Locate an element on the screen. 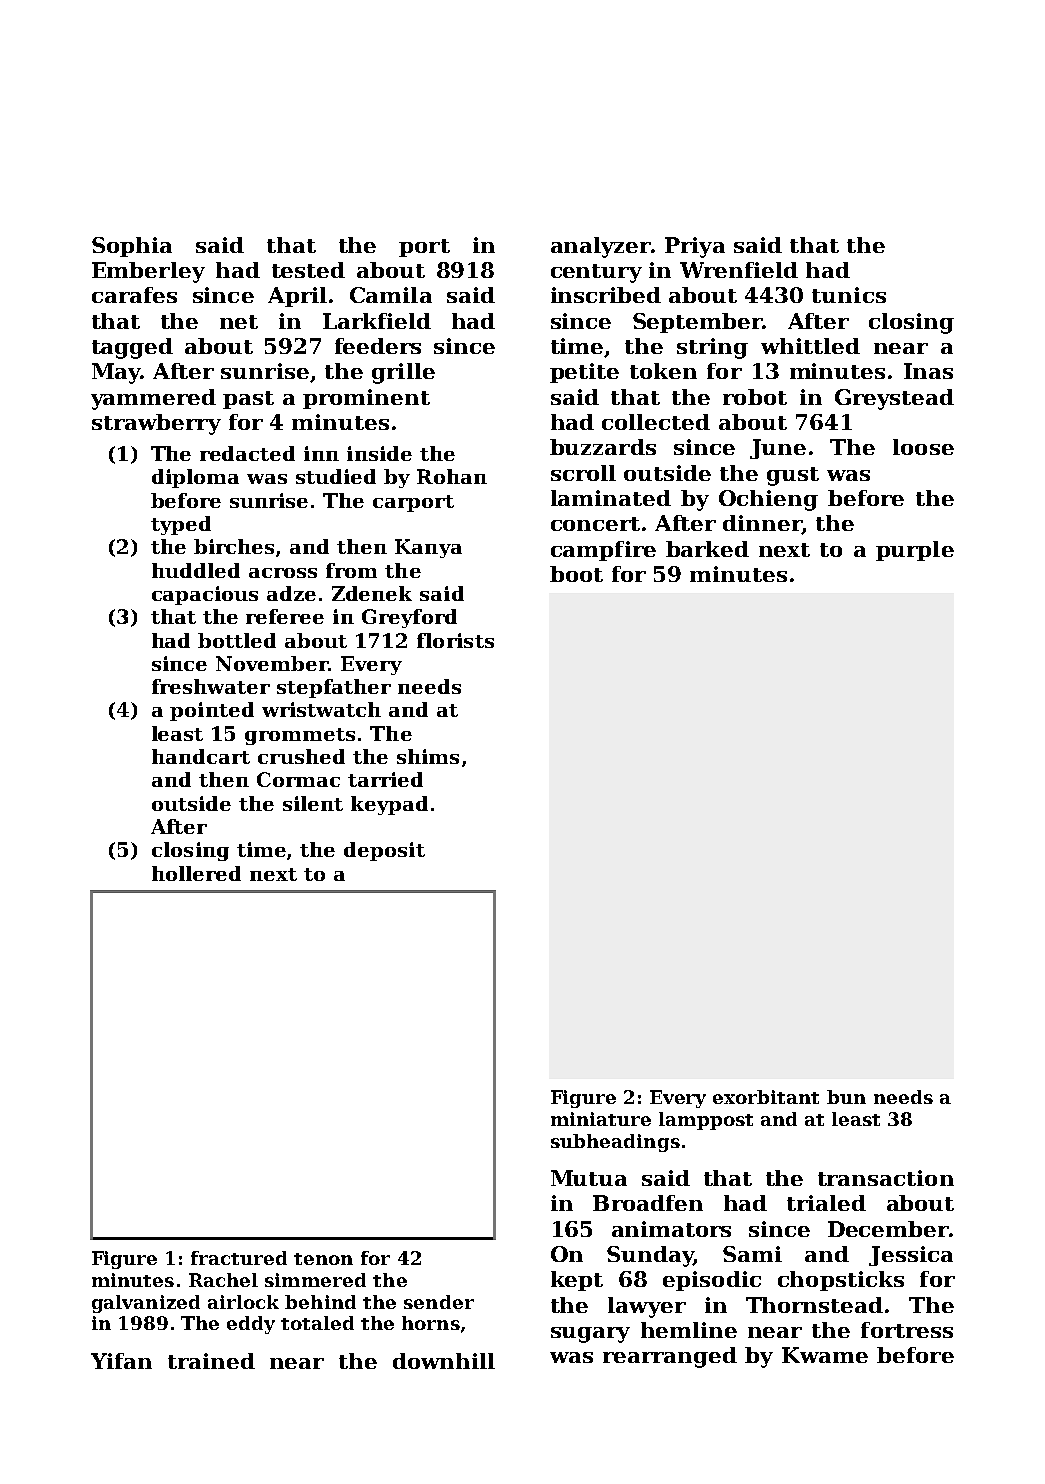  tunics is located at coordinates (849, 295).
